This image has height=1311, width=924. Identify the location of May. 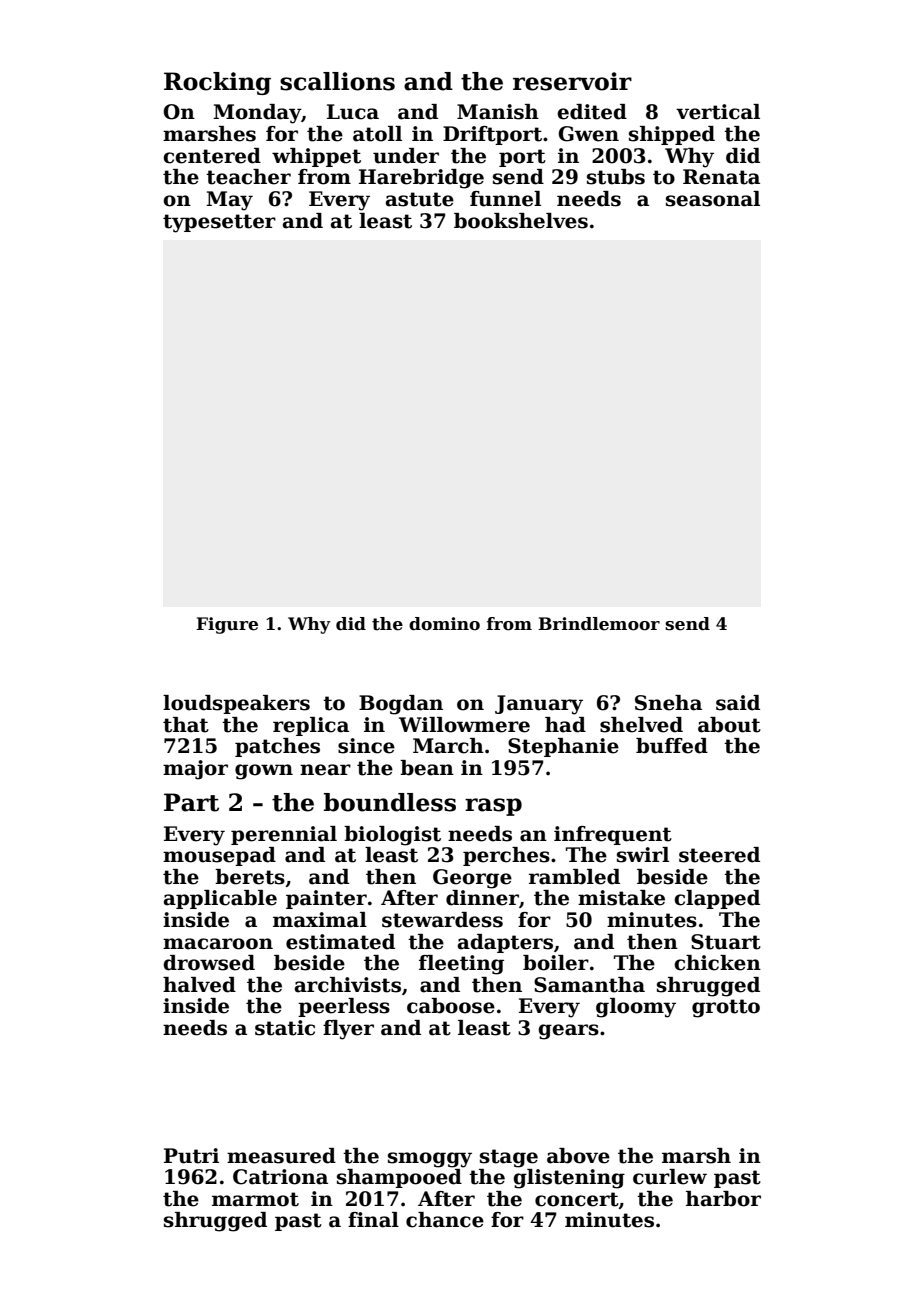
(229, 201).
